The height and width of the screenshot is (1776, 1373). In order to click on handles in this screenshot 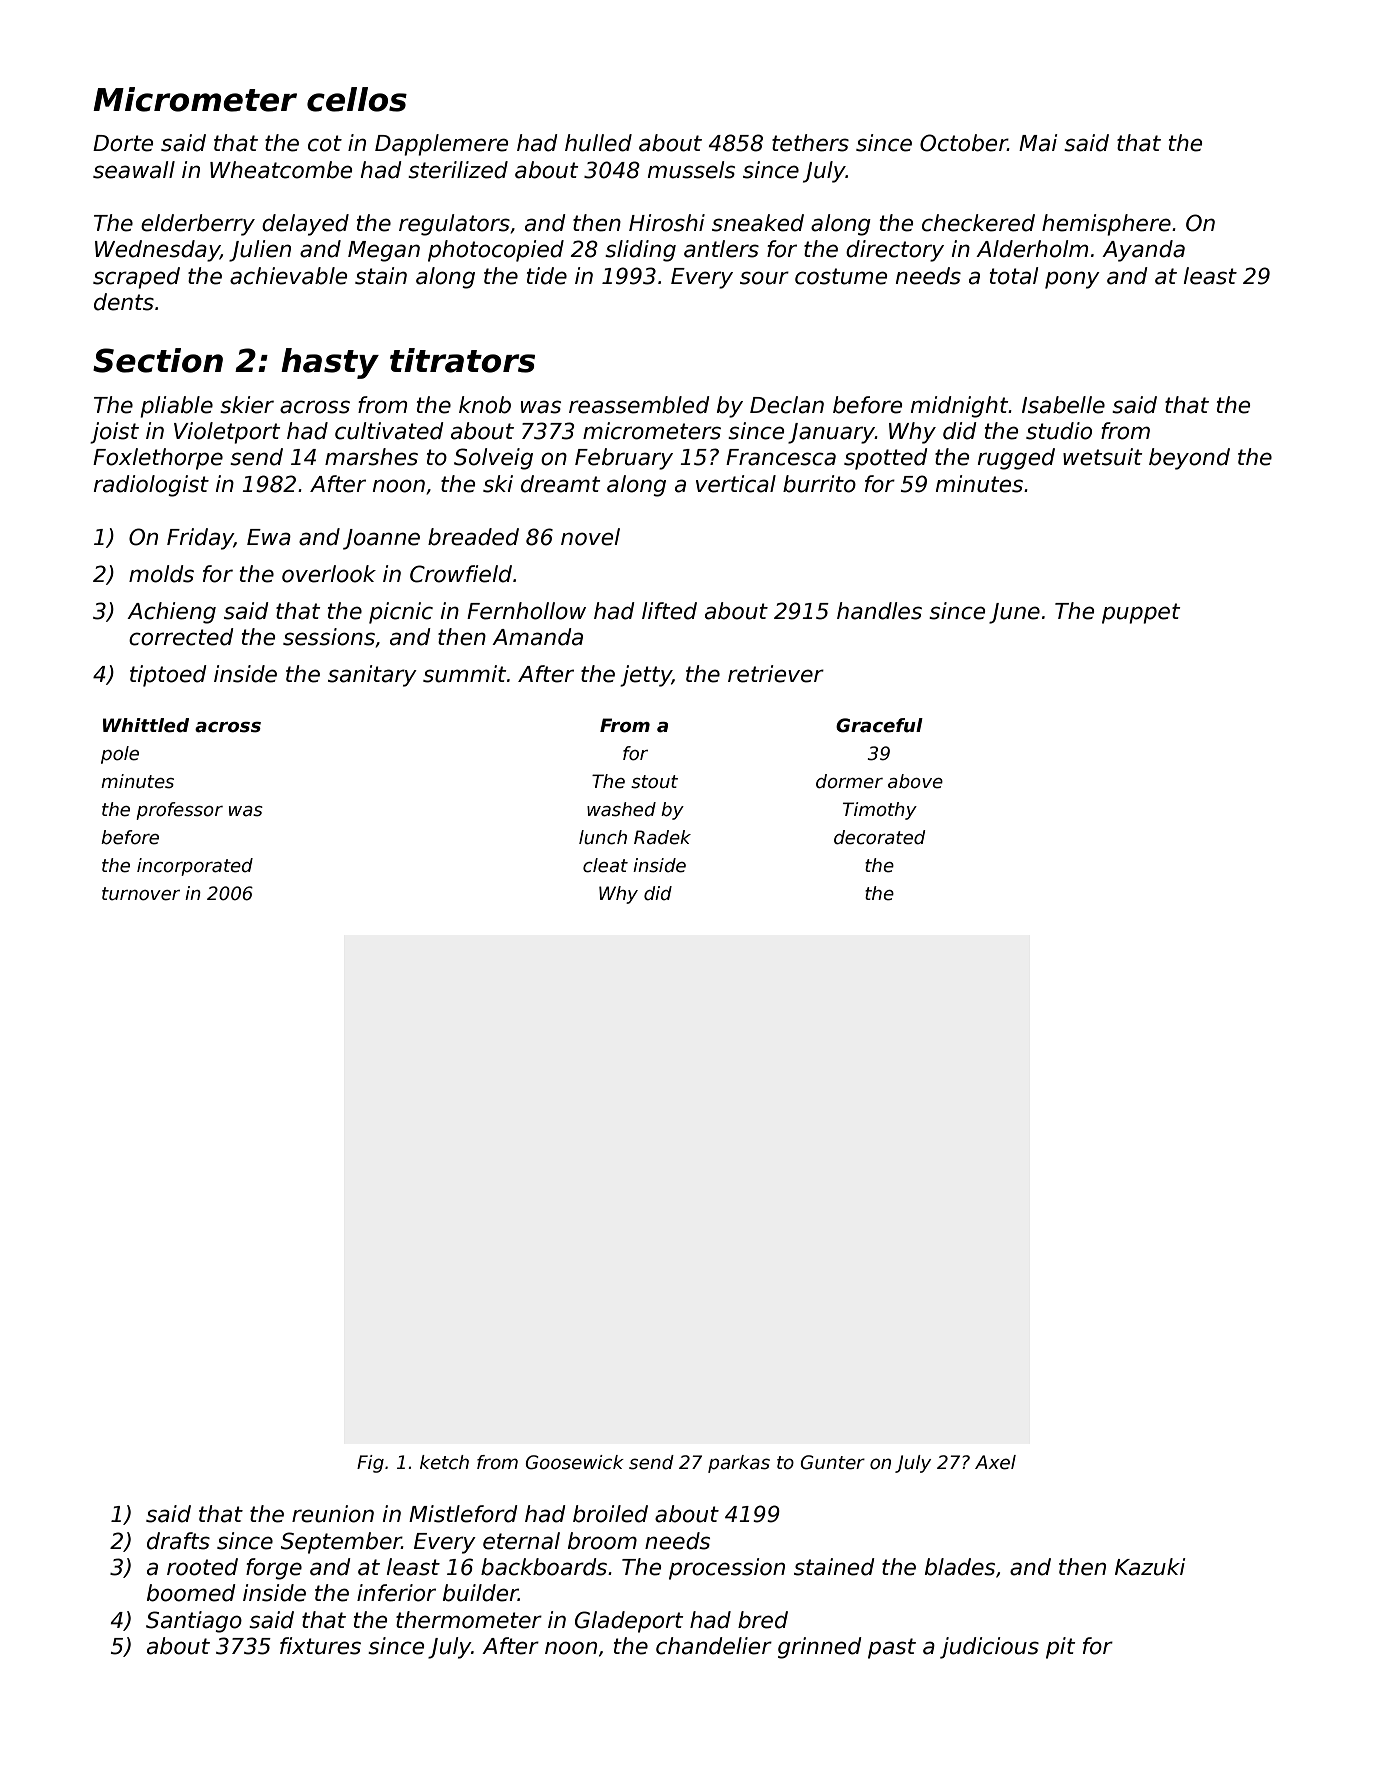, I will do `click(879, 611)`.
